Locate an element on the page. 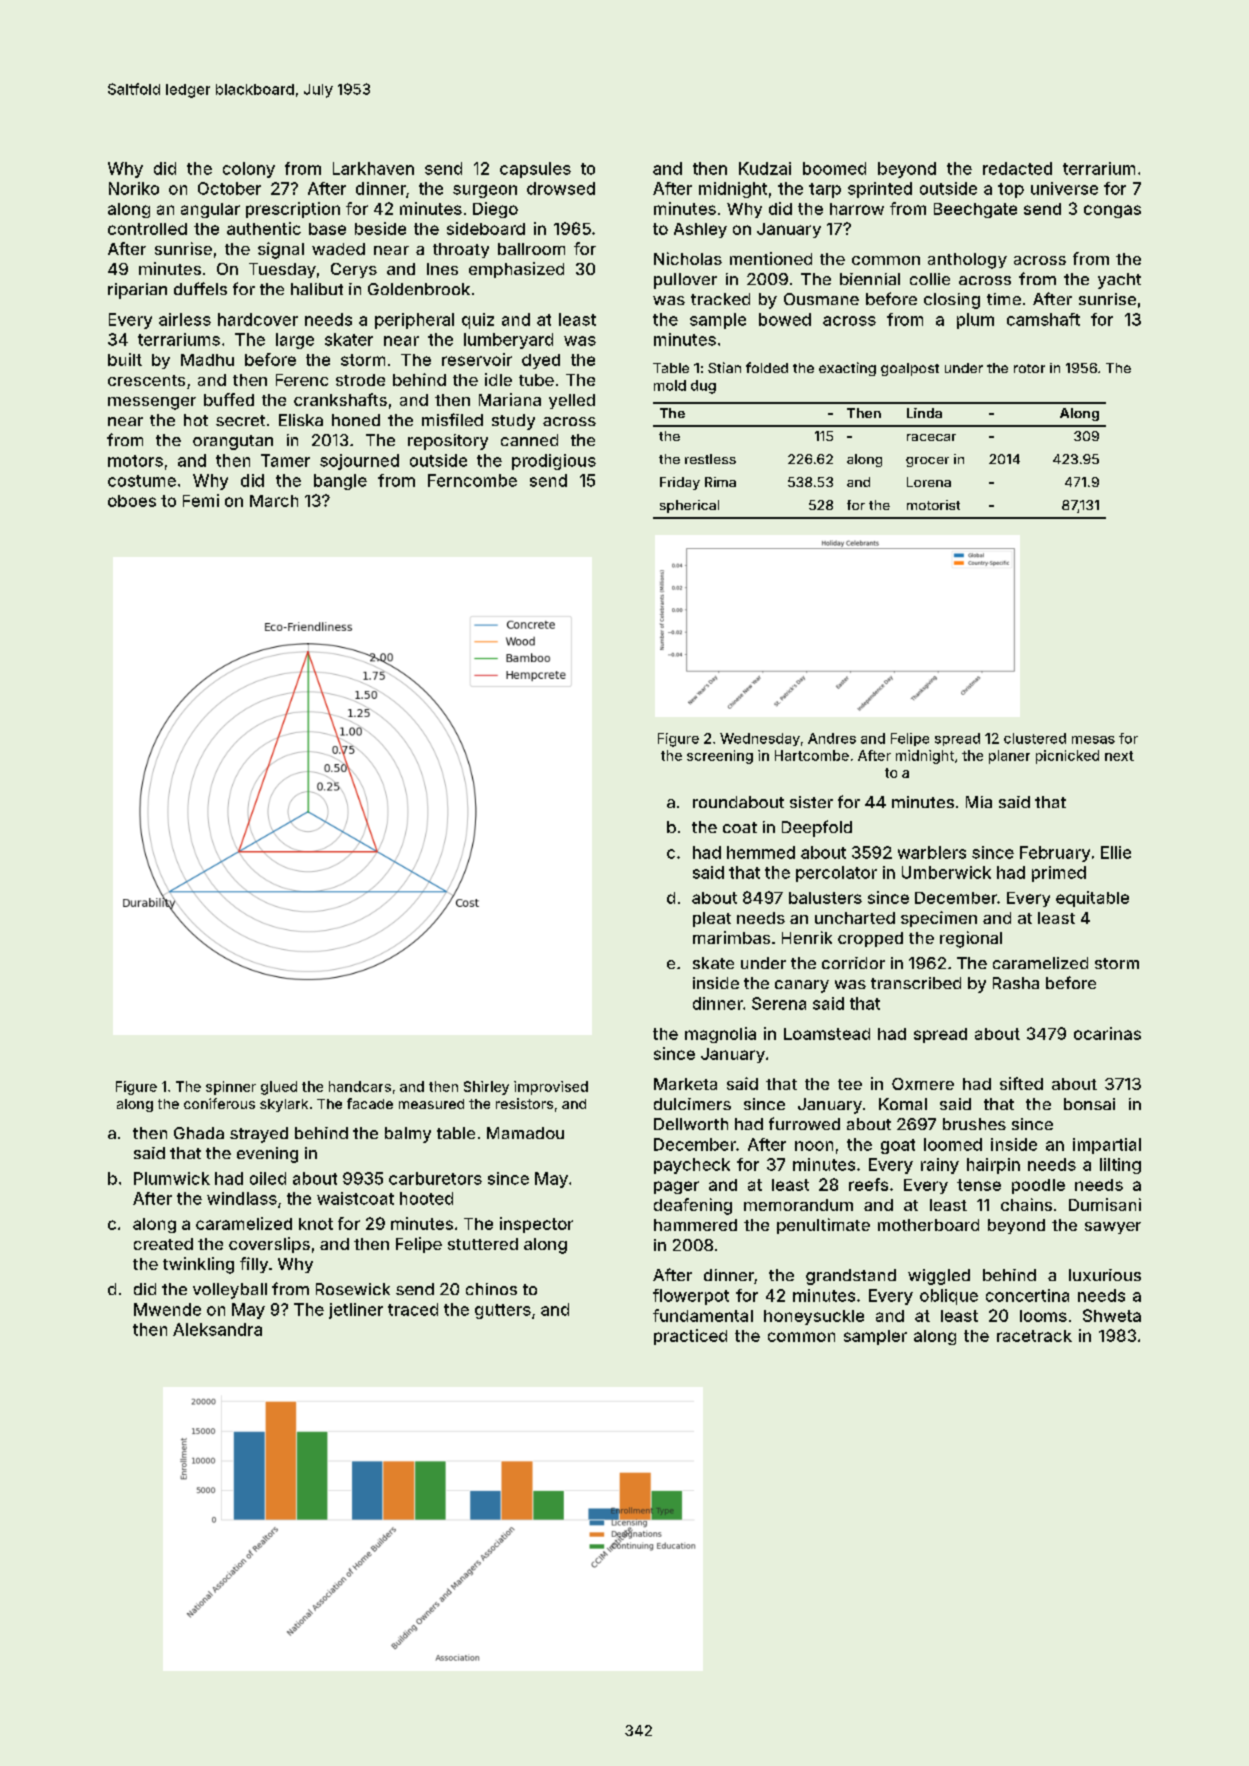 This page has width=1249, height=1766. riparian is located at coordinates (137, 291).
